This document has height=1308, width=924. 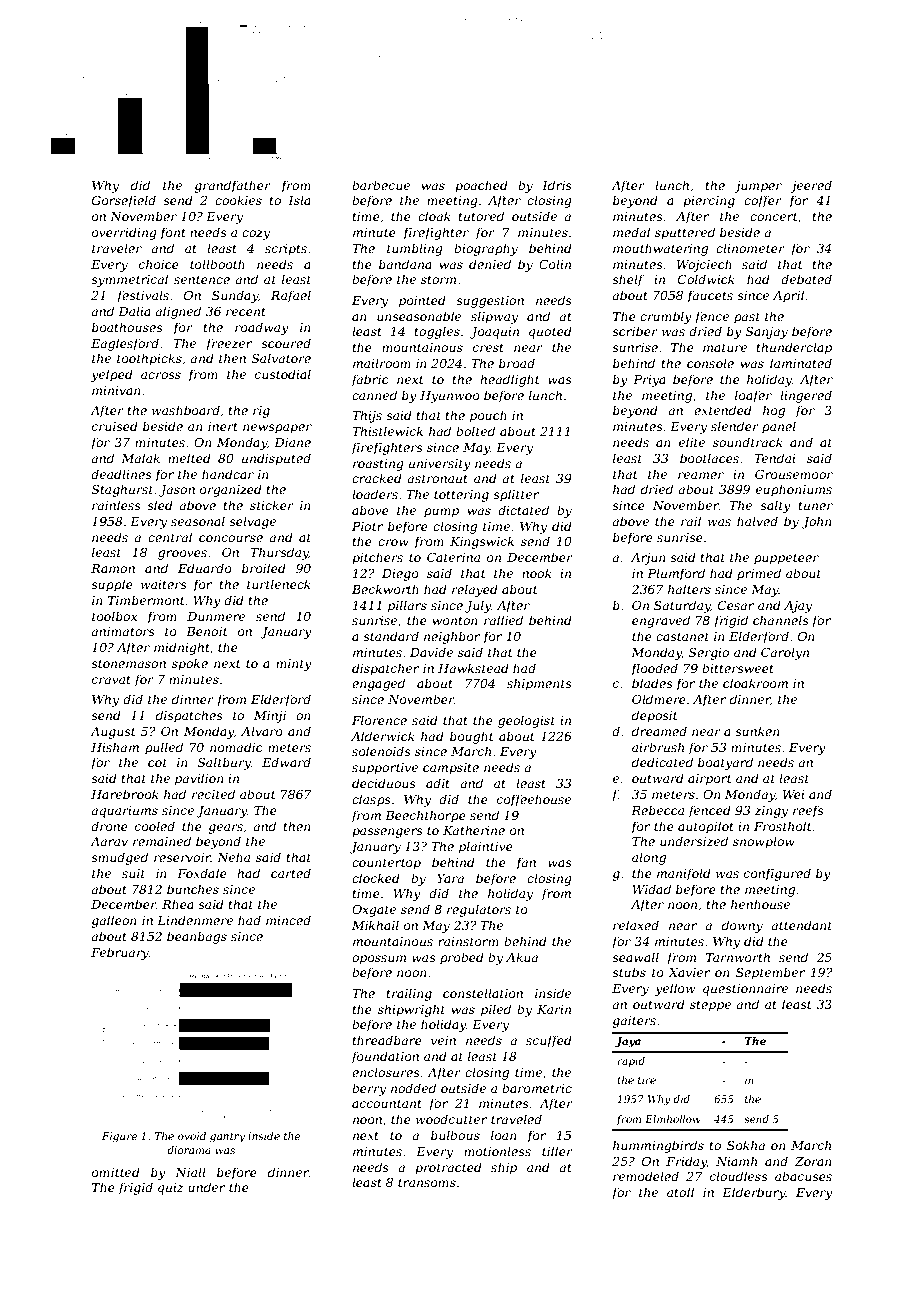 I want to click on Wei, so click(x=794, y=794).
